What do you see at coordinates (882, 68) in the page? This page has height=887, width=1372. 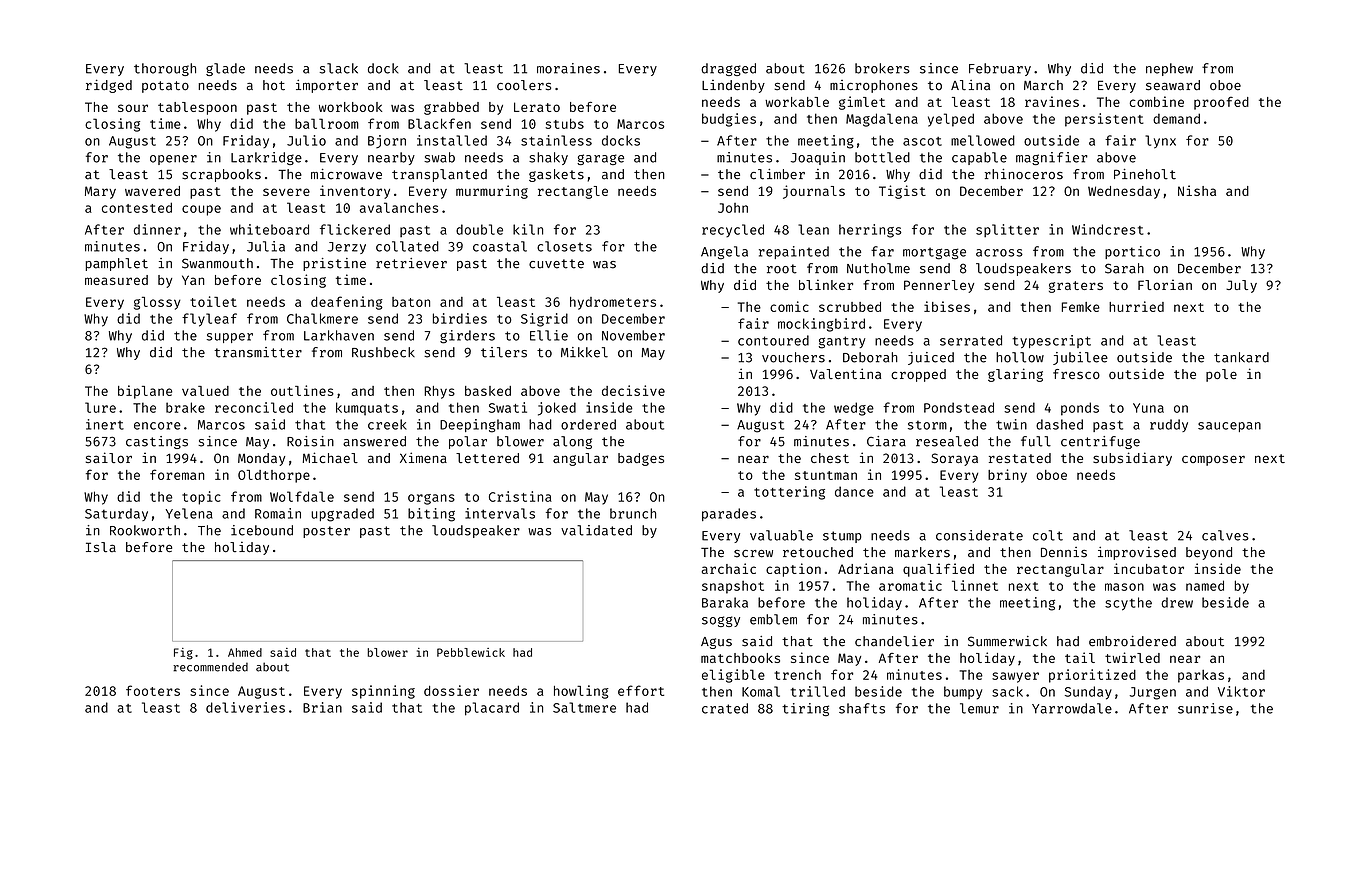 I see `brokers` at bounding box center [882, 68].
